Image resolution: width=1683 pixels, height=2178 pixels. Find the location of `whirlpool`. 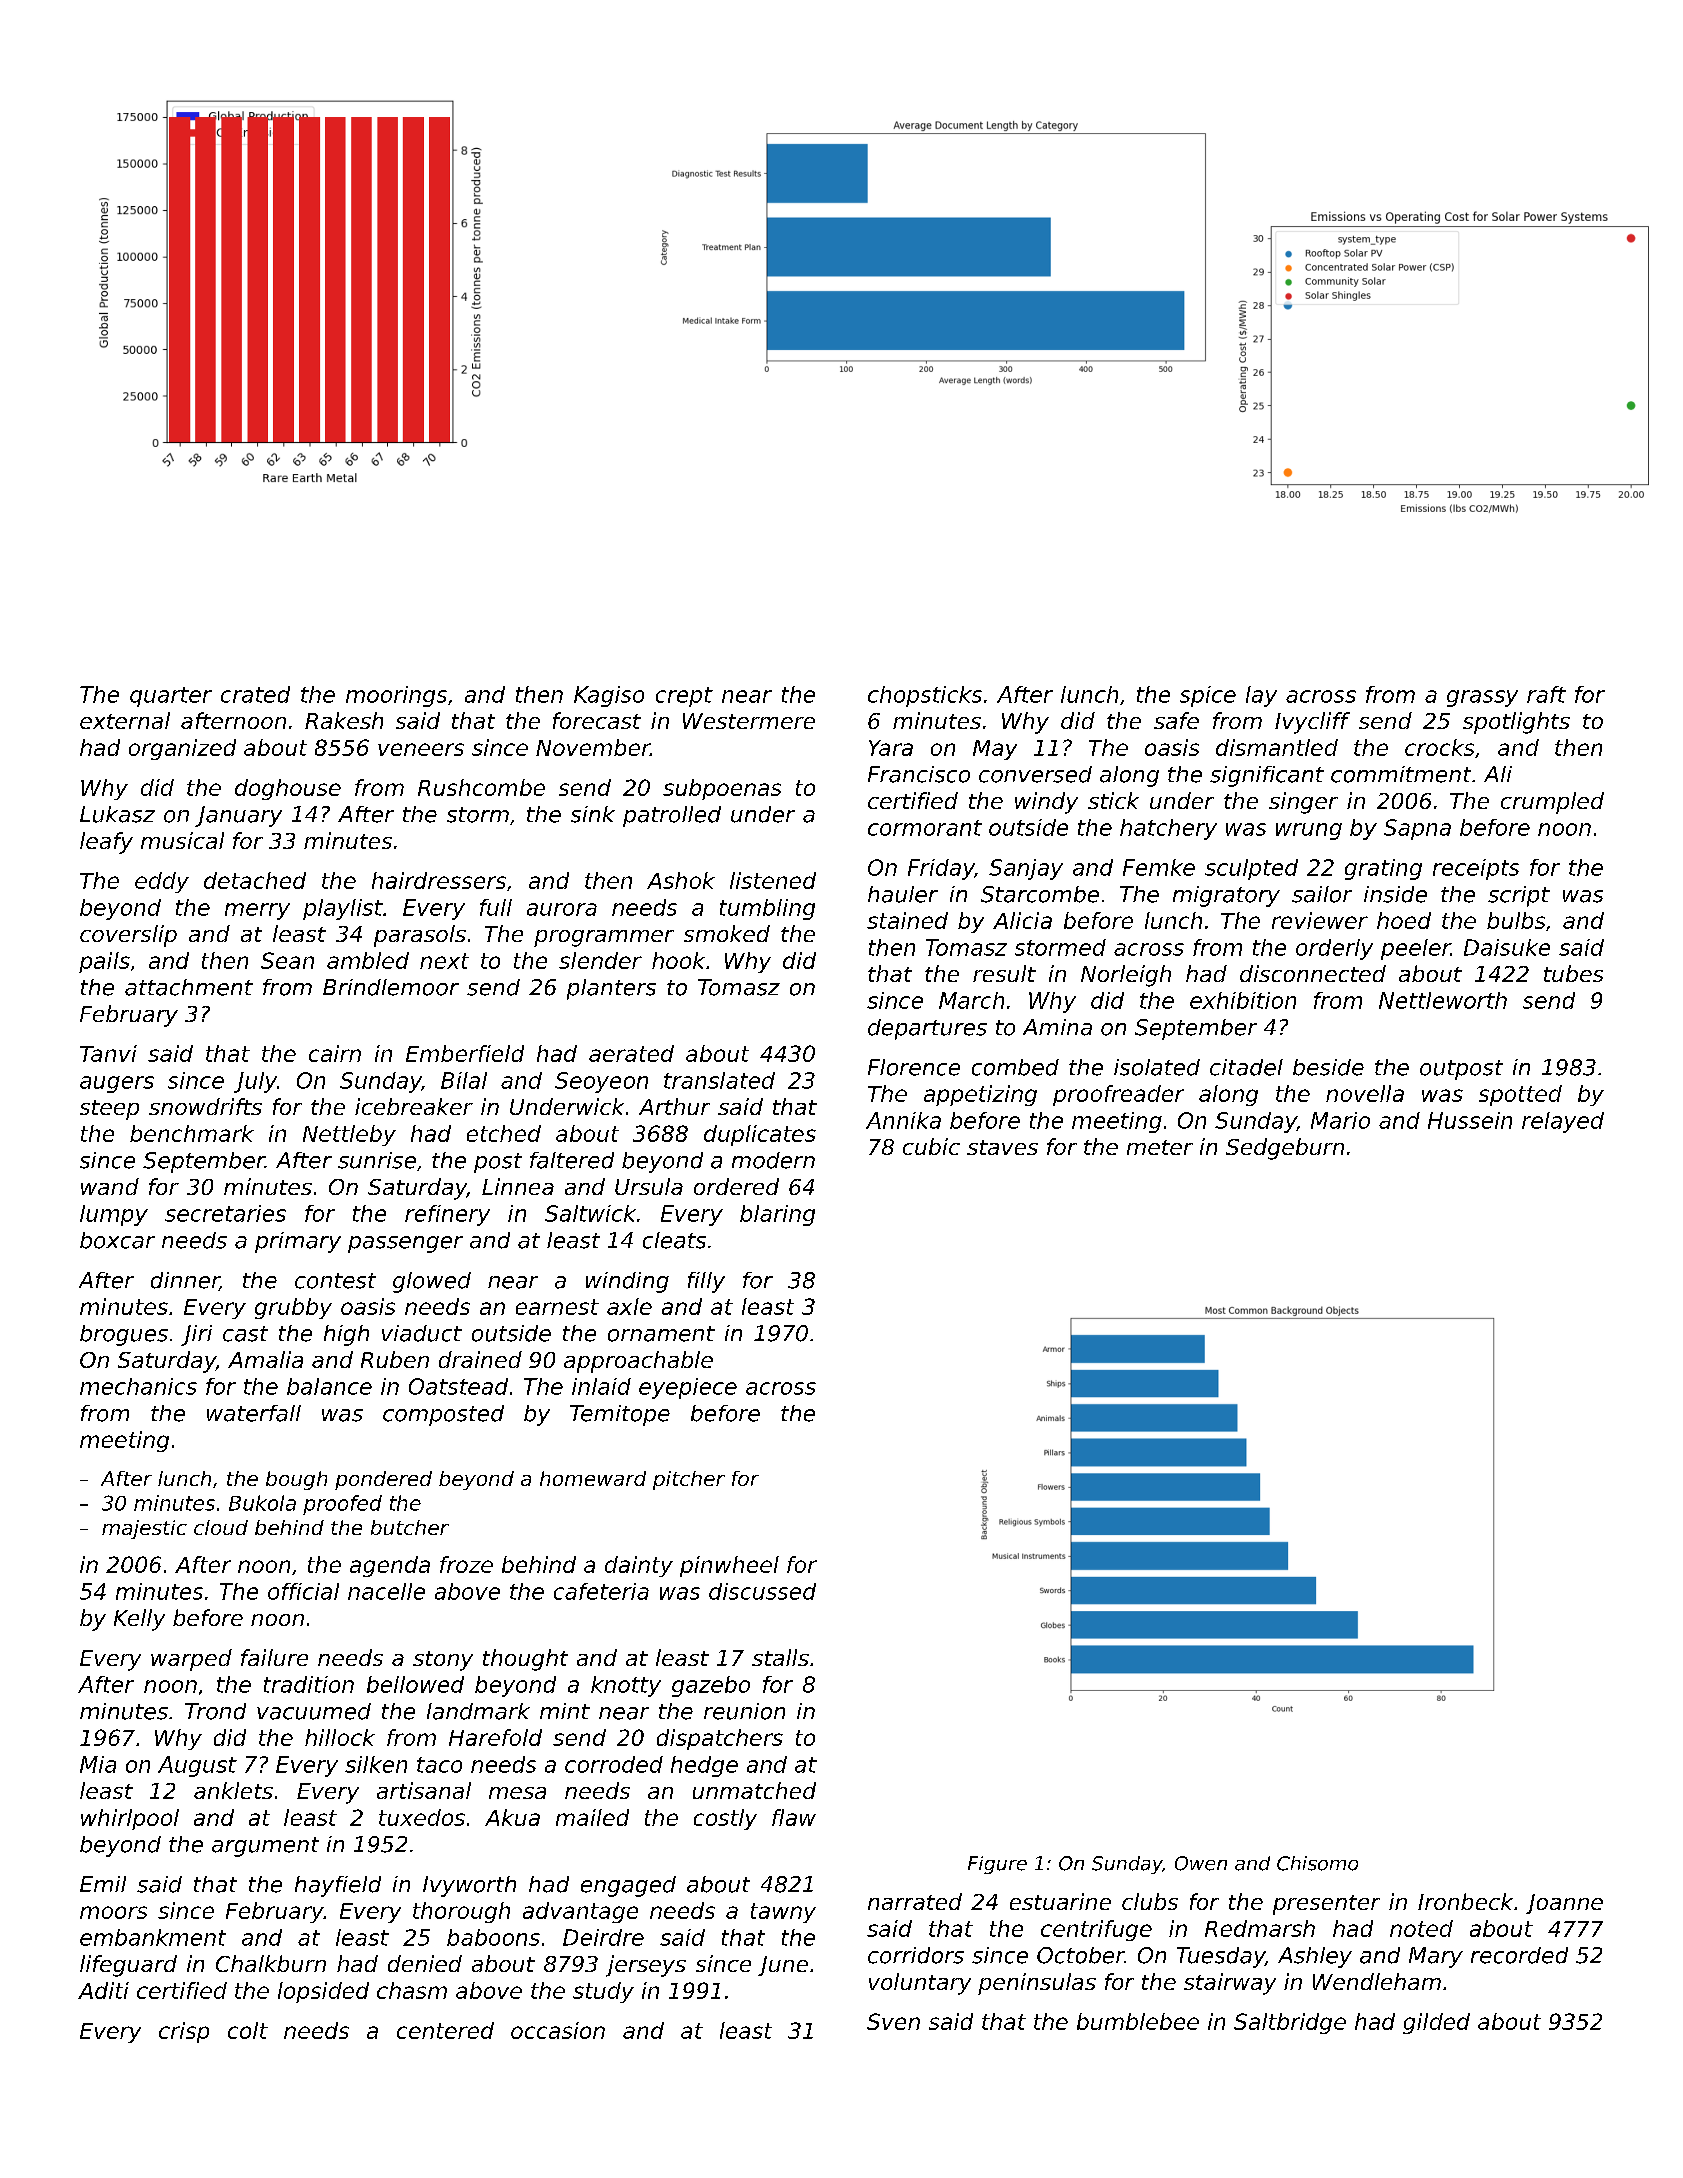

whirlpool is located at coordinates (130, 1819).
